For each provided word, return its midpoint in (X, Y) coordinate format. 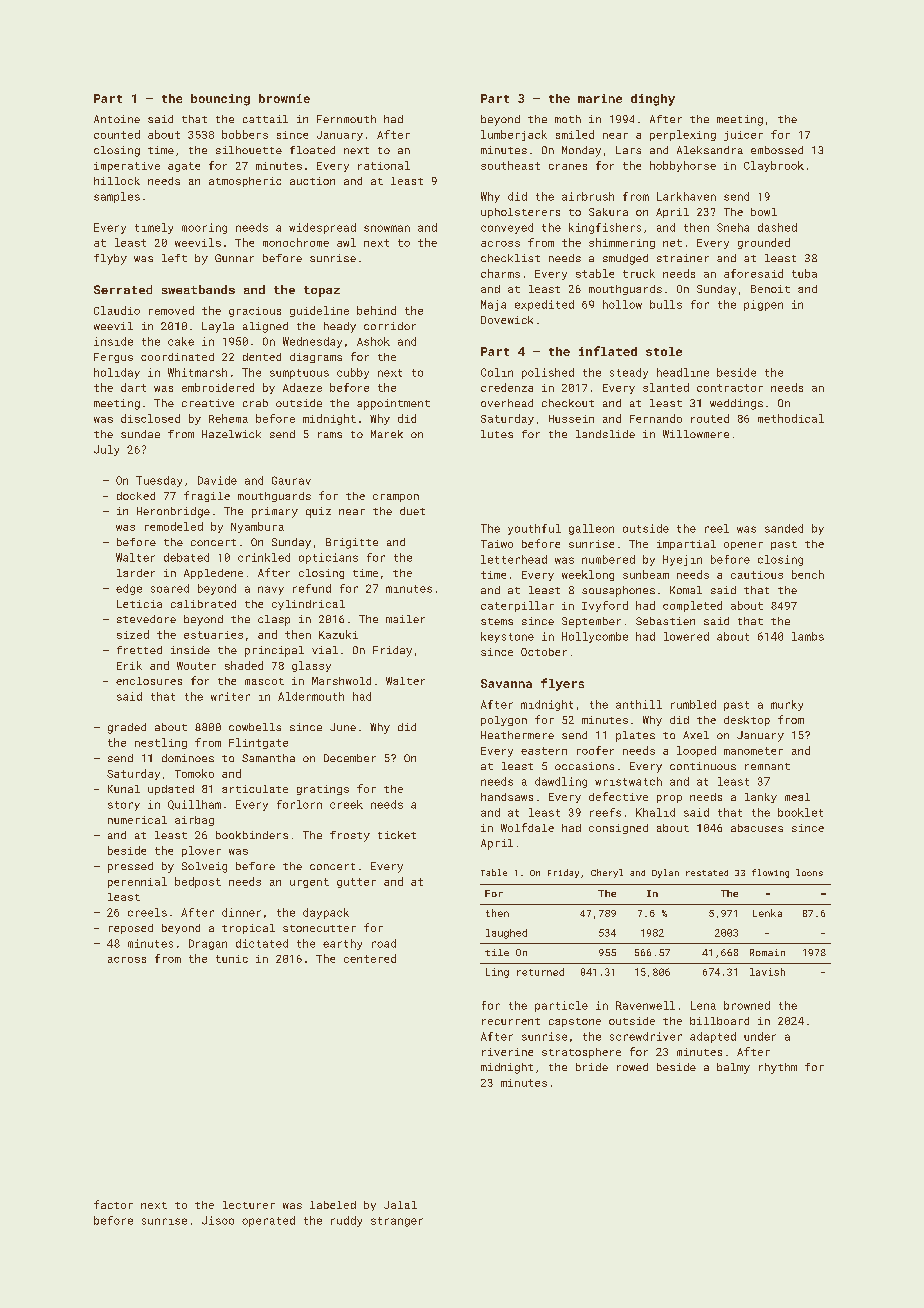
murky (787, 705)
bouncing (220, 100)
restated (707, 873)
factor (113, 1204)
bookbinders (252, 835)
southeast (510, 165)
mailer (405, 619)
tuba (804, 273)
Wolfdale (527, 827)
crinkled (264, 557)
